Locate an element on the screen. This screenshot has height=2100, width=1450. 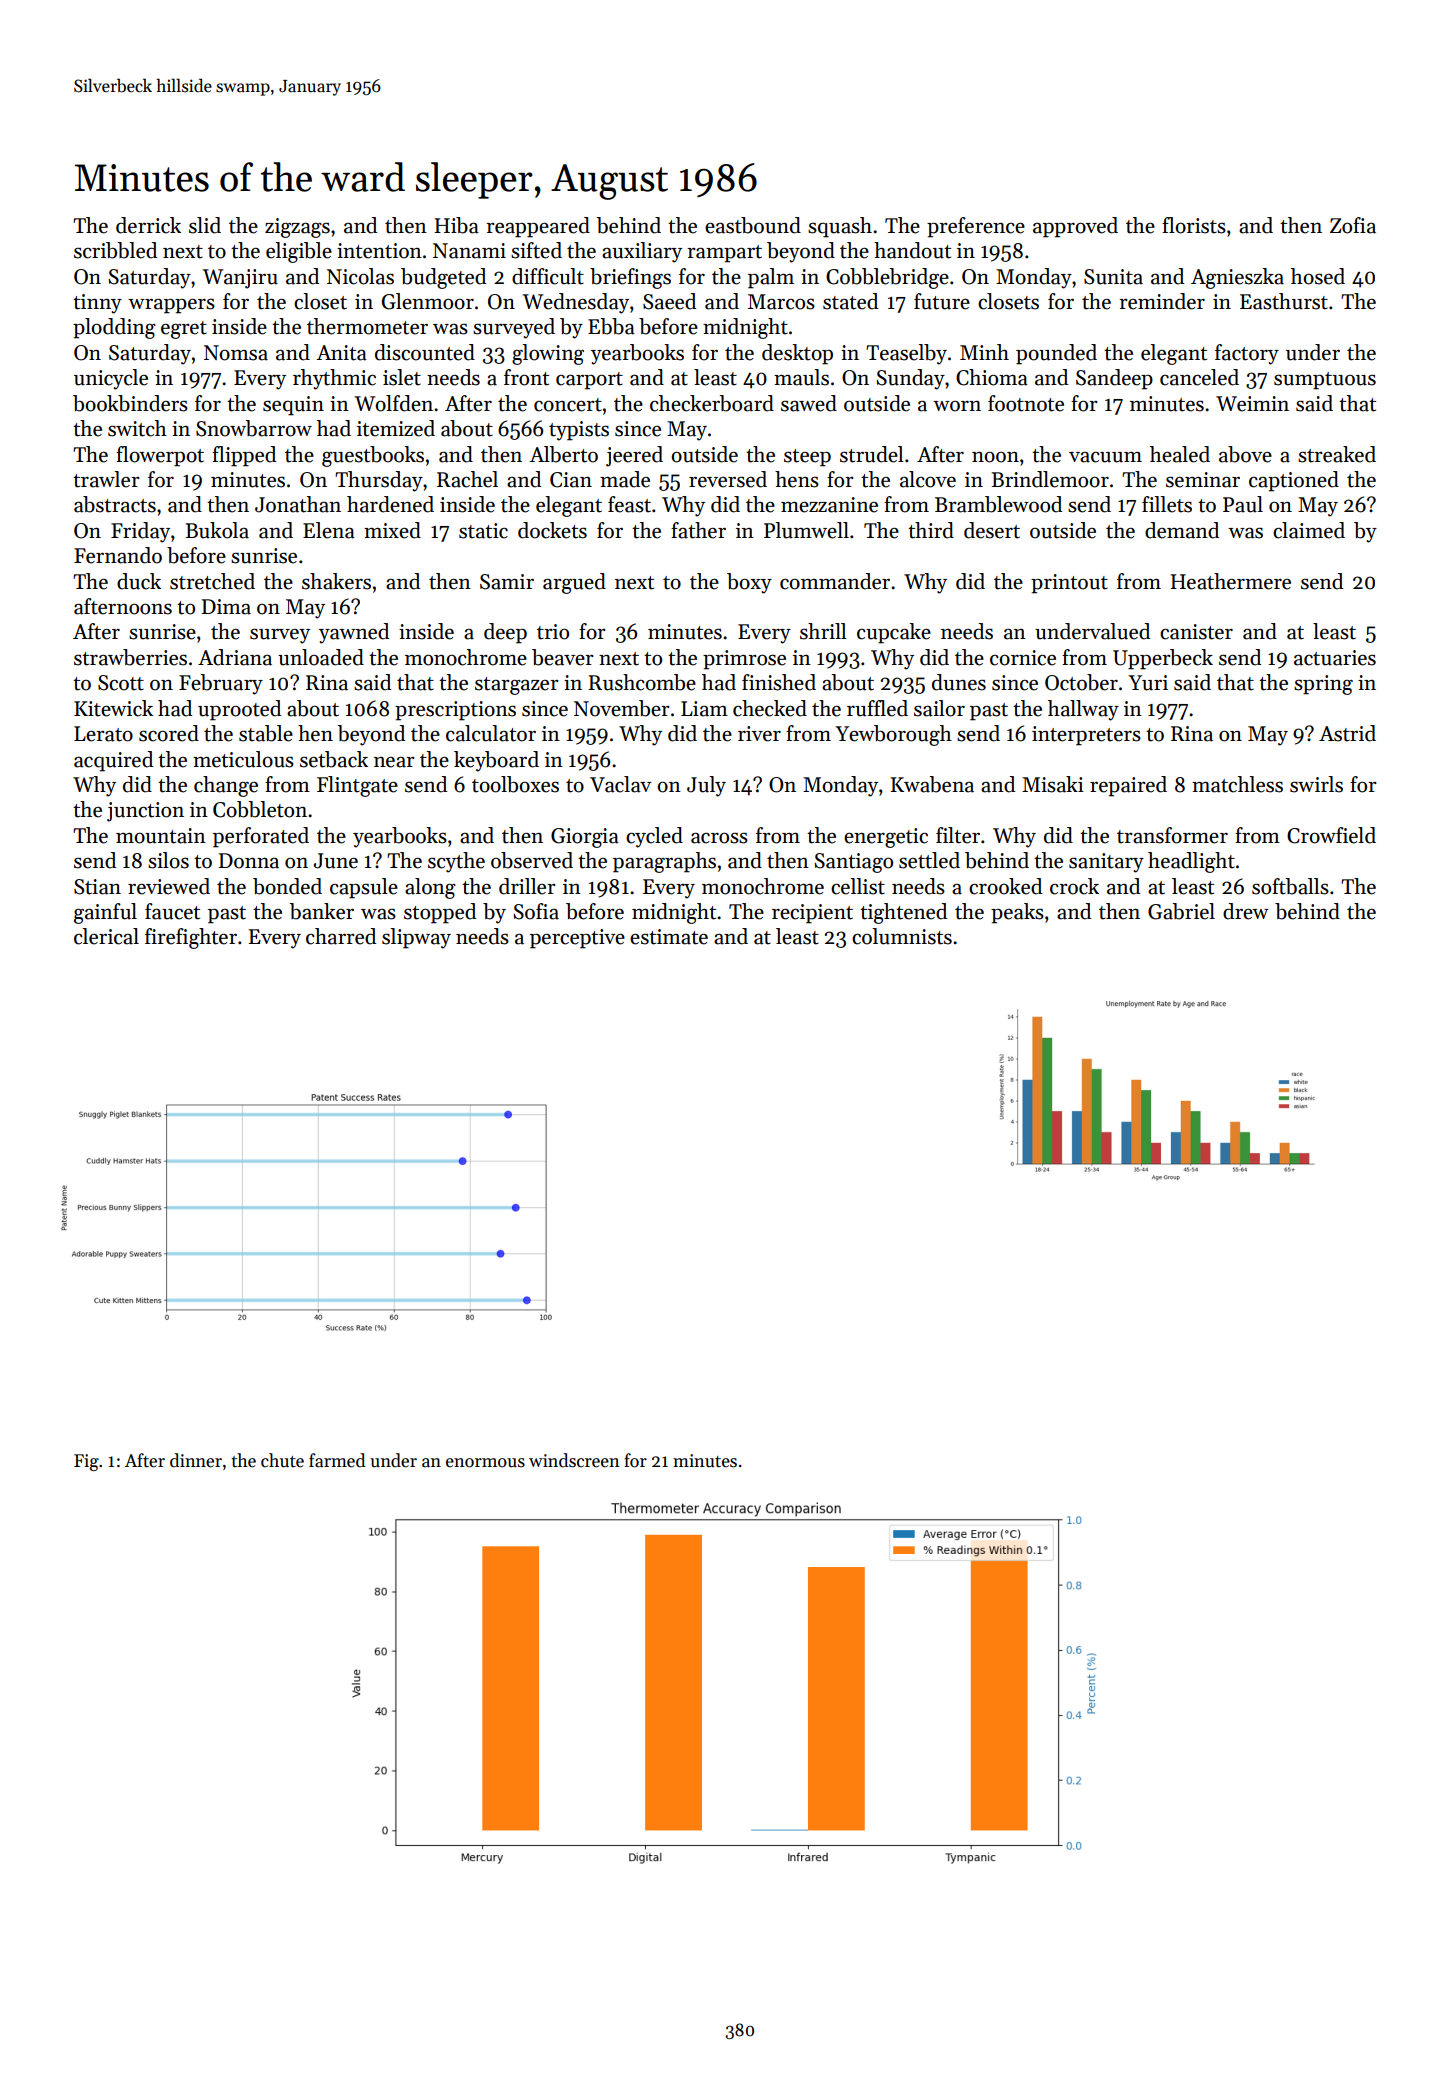
estimate is located at coordinates (669, 937).
